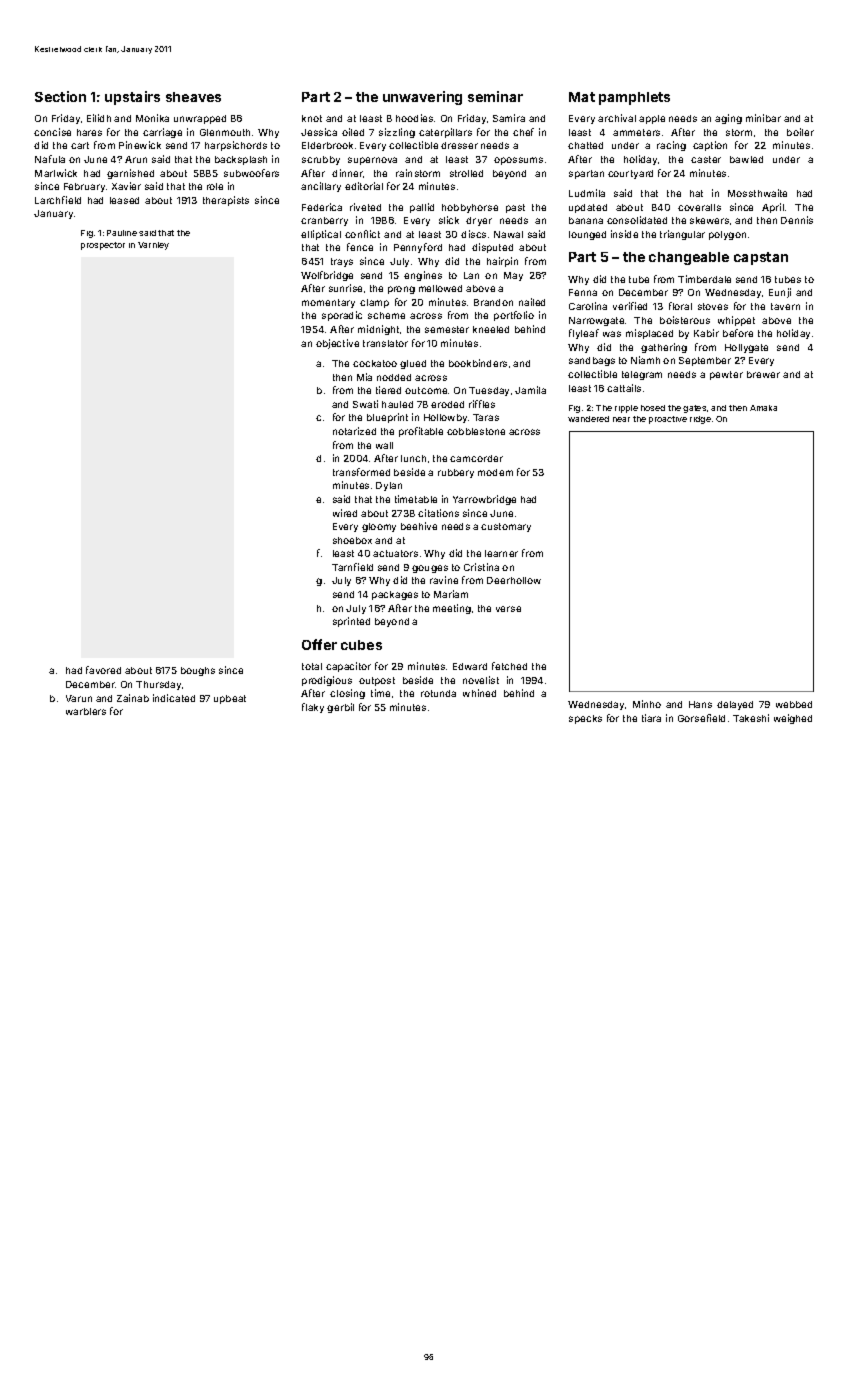  I want to click on wired, so click(345, 513).
